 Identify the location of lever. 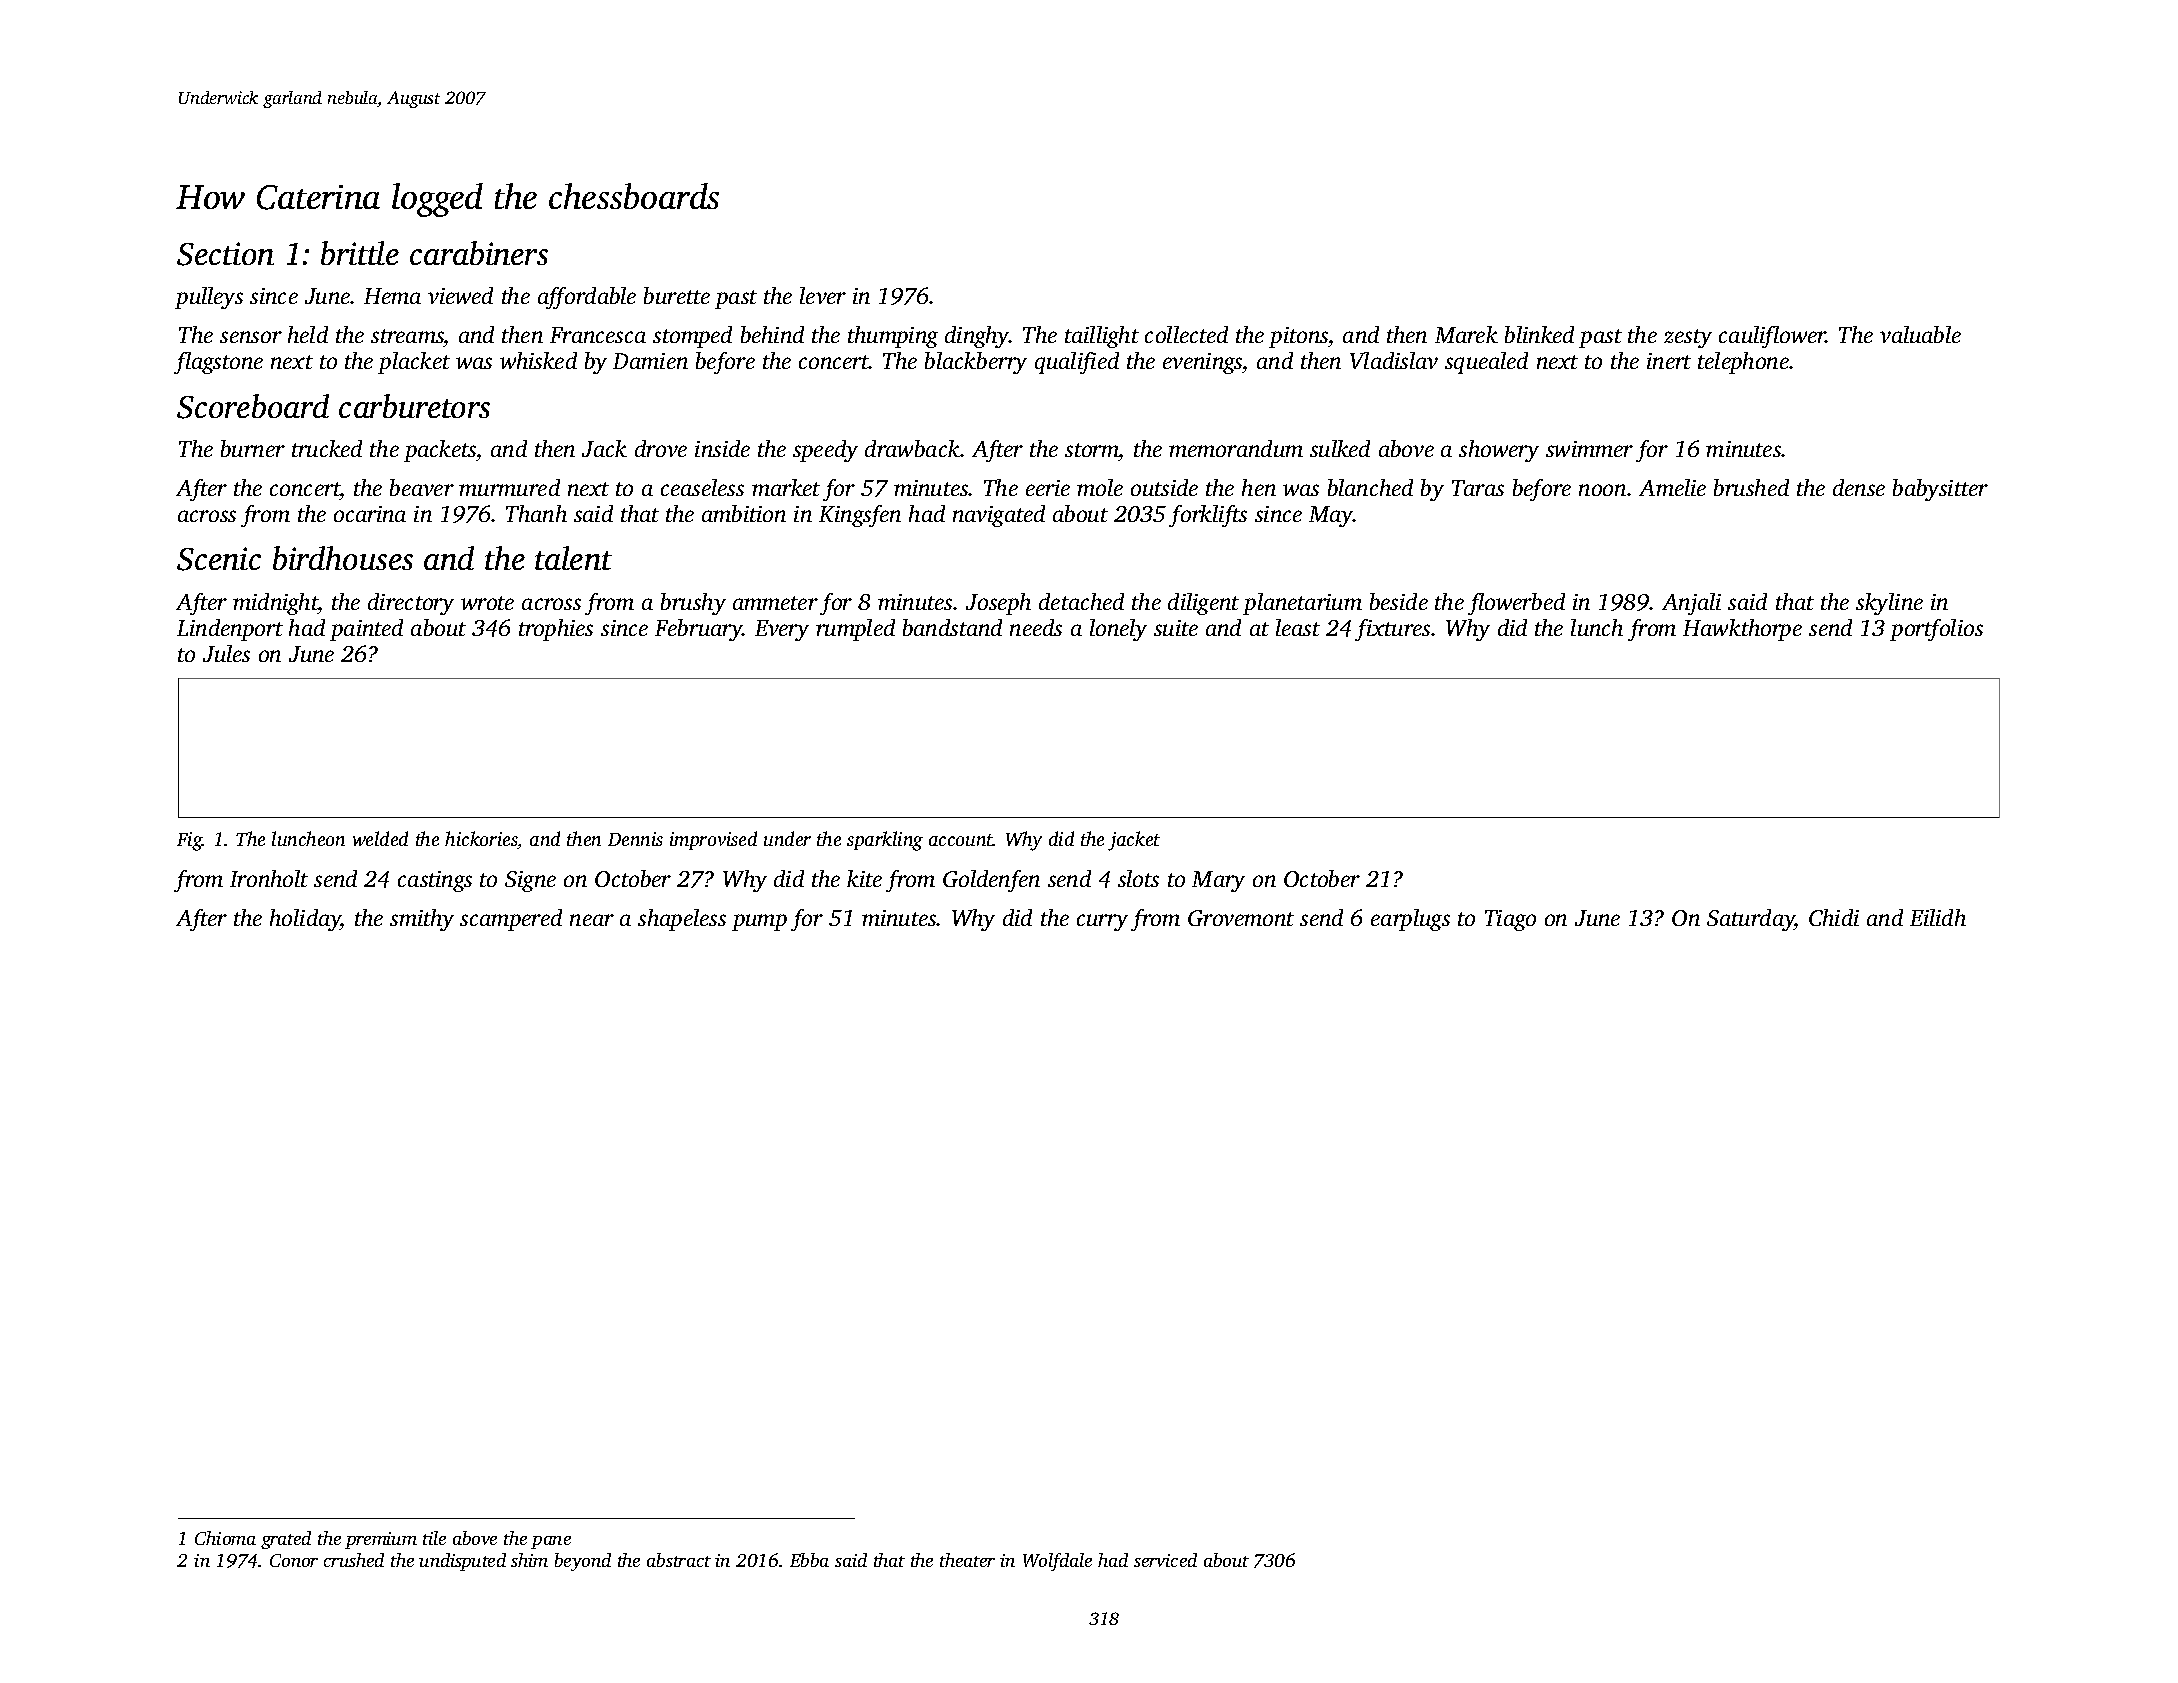
(823, 295).
